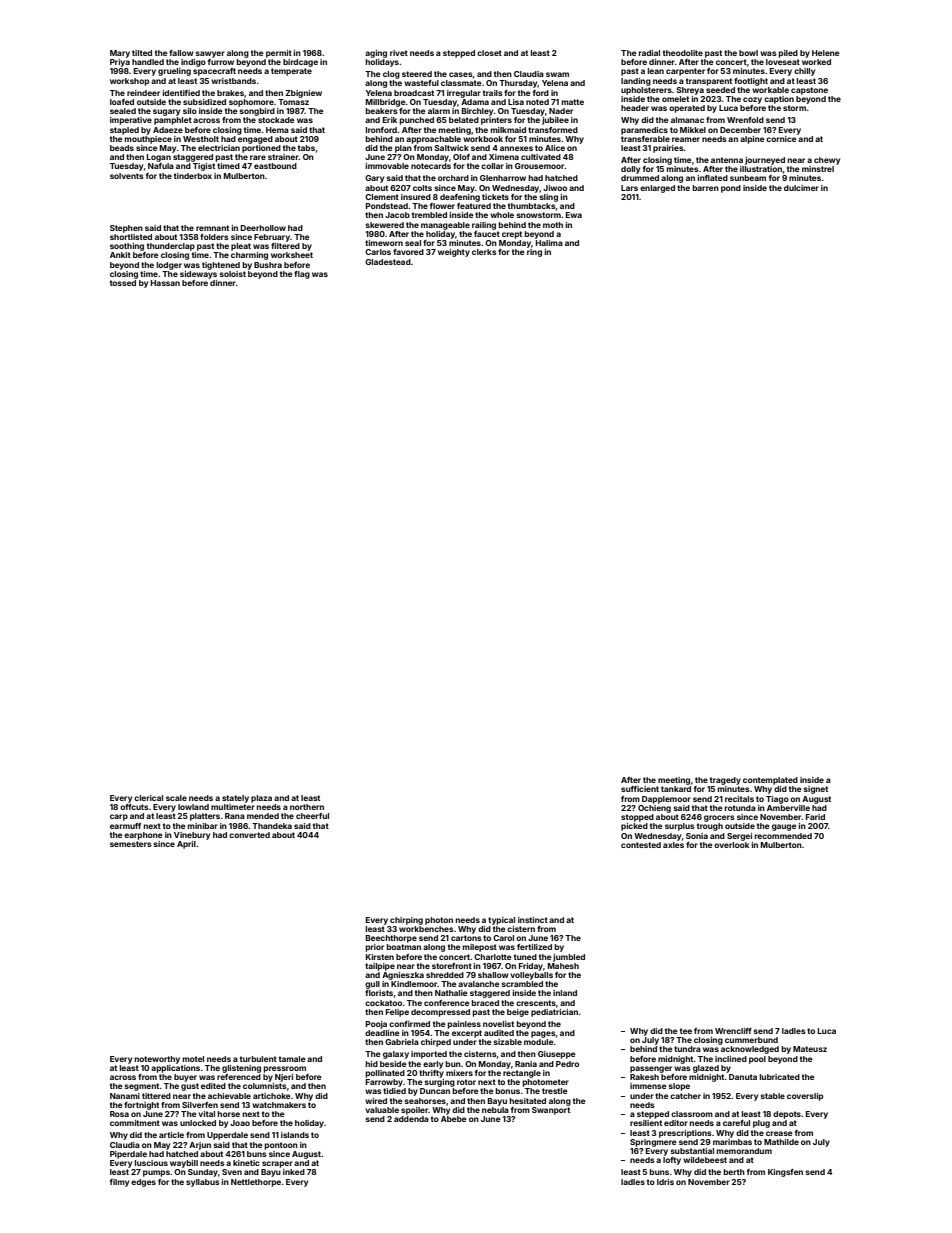 The width and height of the screenshot is (952, 1233). What do you see at coordinates (388, 262) in the screenshot?
I see `Gladestead` at bounding box center [388, 262].
